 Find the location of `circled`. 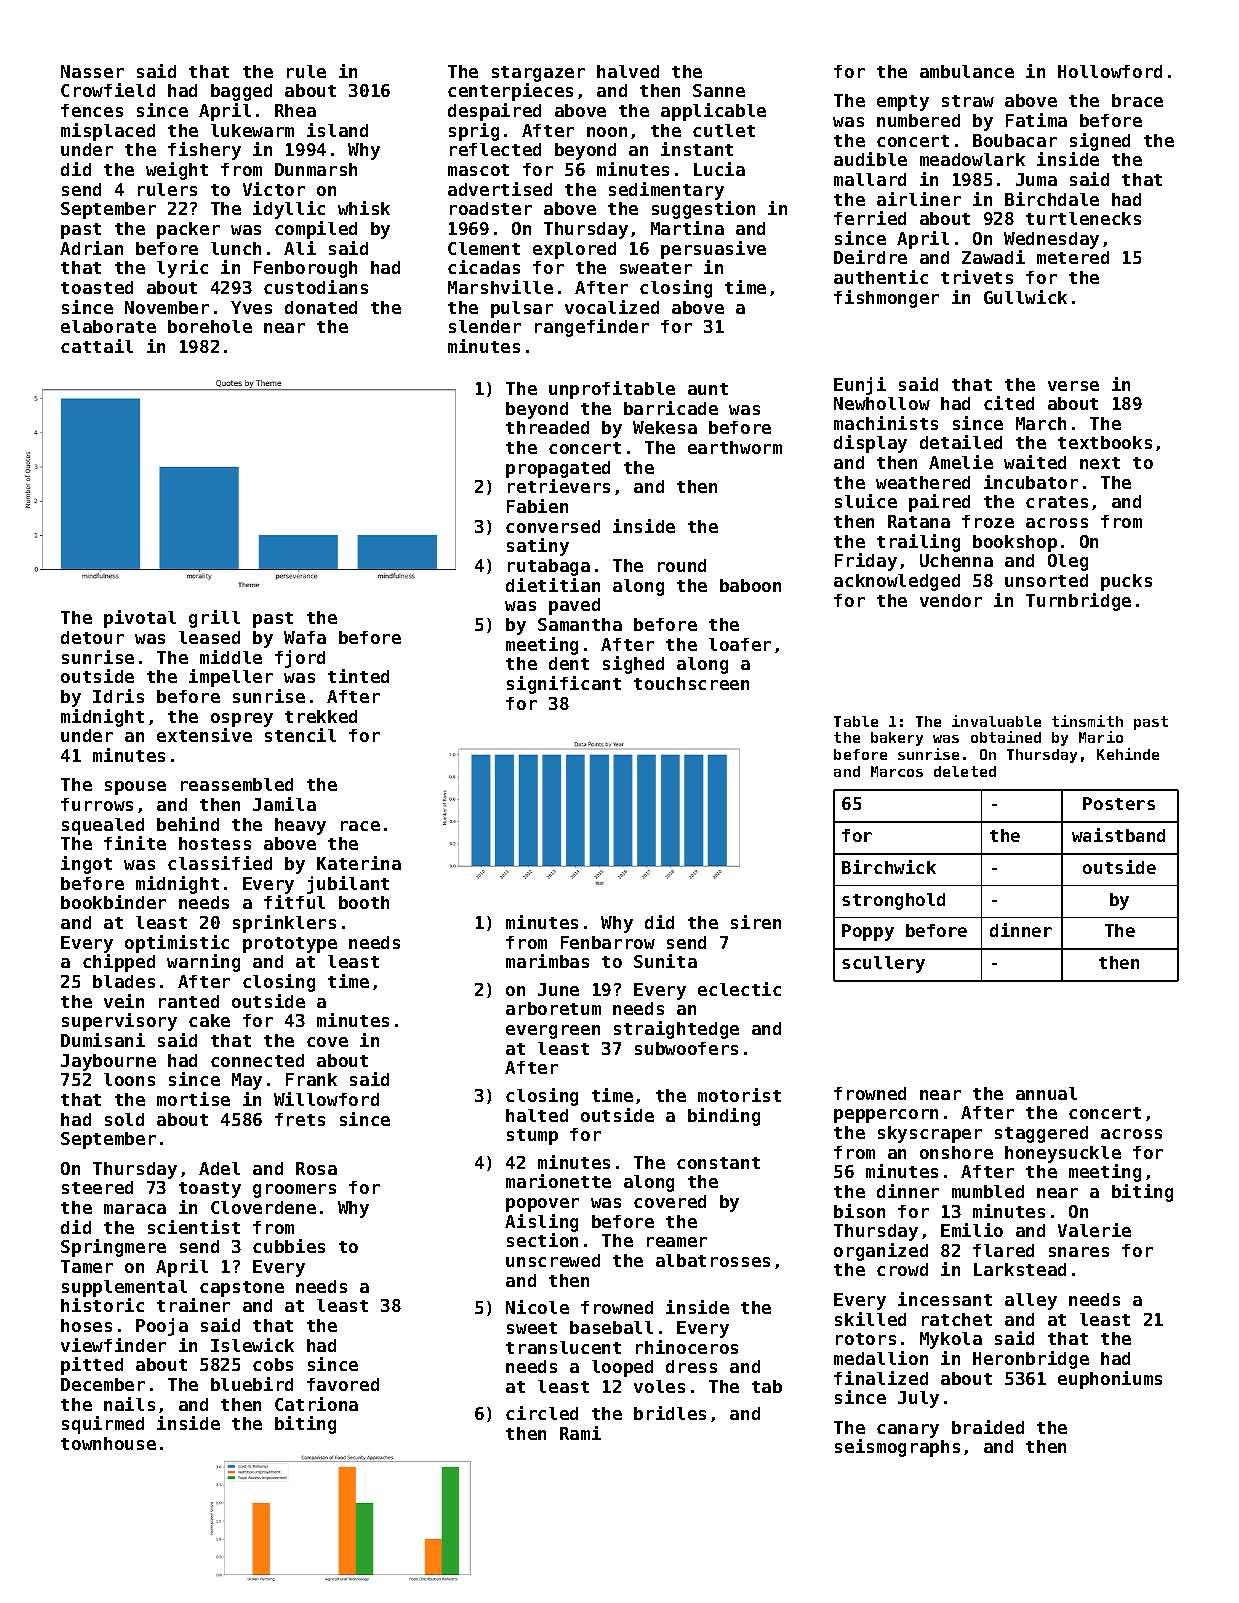

circled is located at coordinates (542, 1413).
